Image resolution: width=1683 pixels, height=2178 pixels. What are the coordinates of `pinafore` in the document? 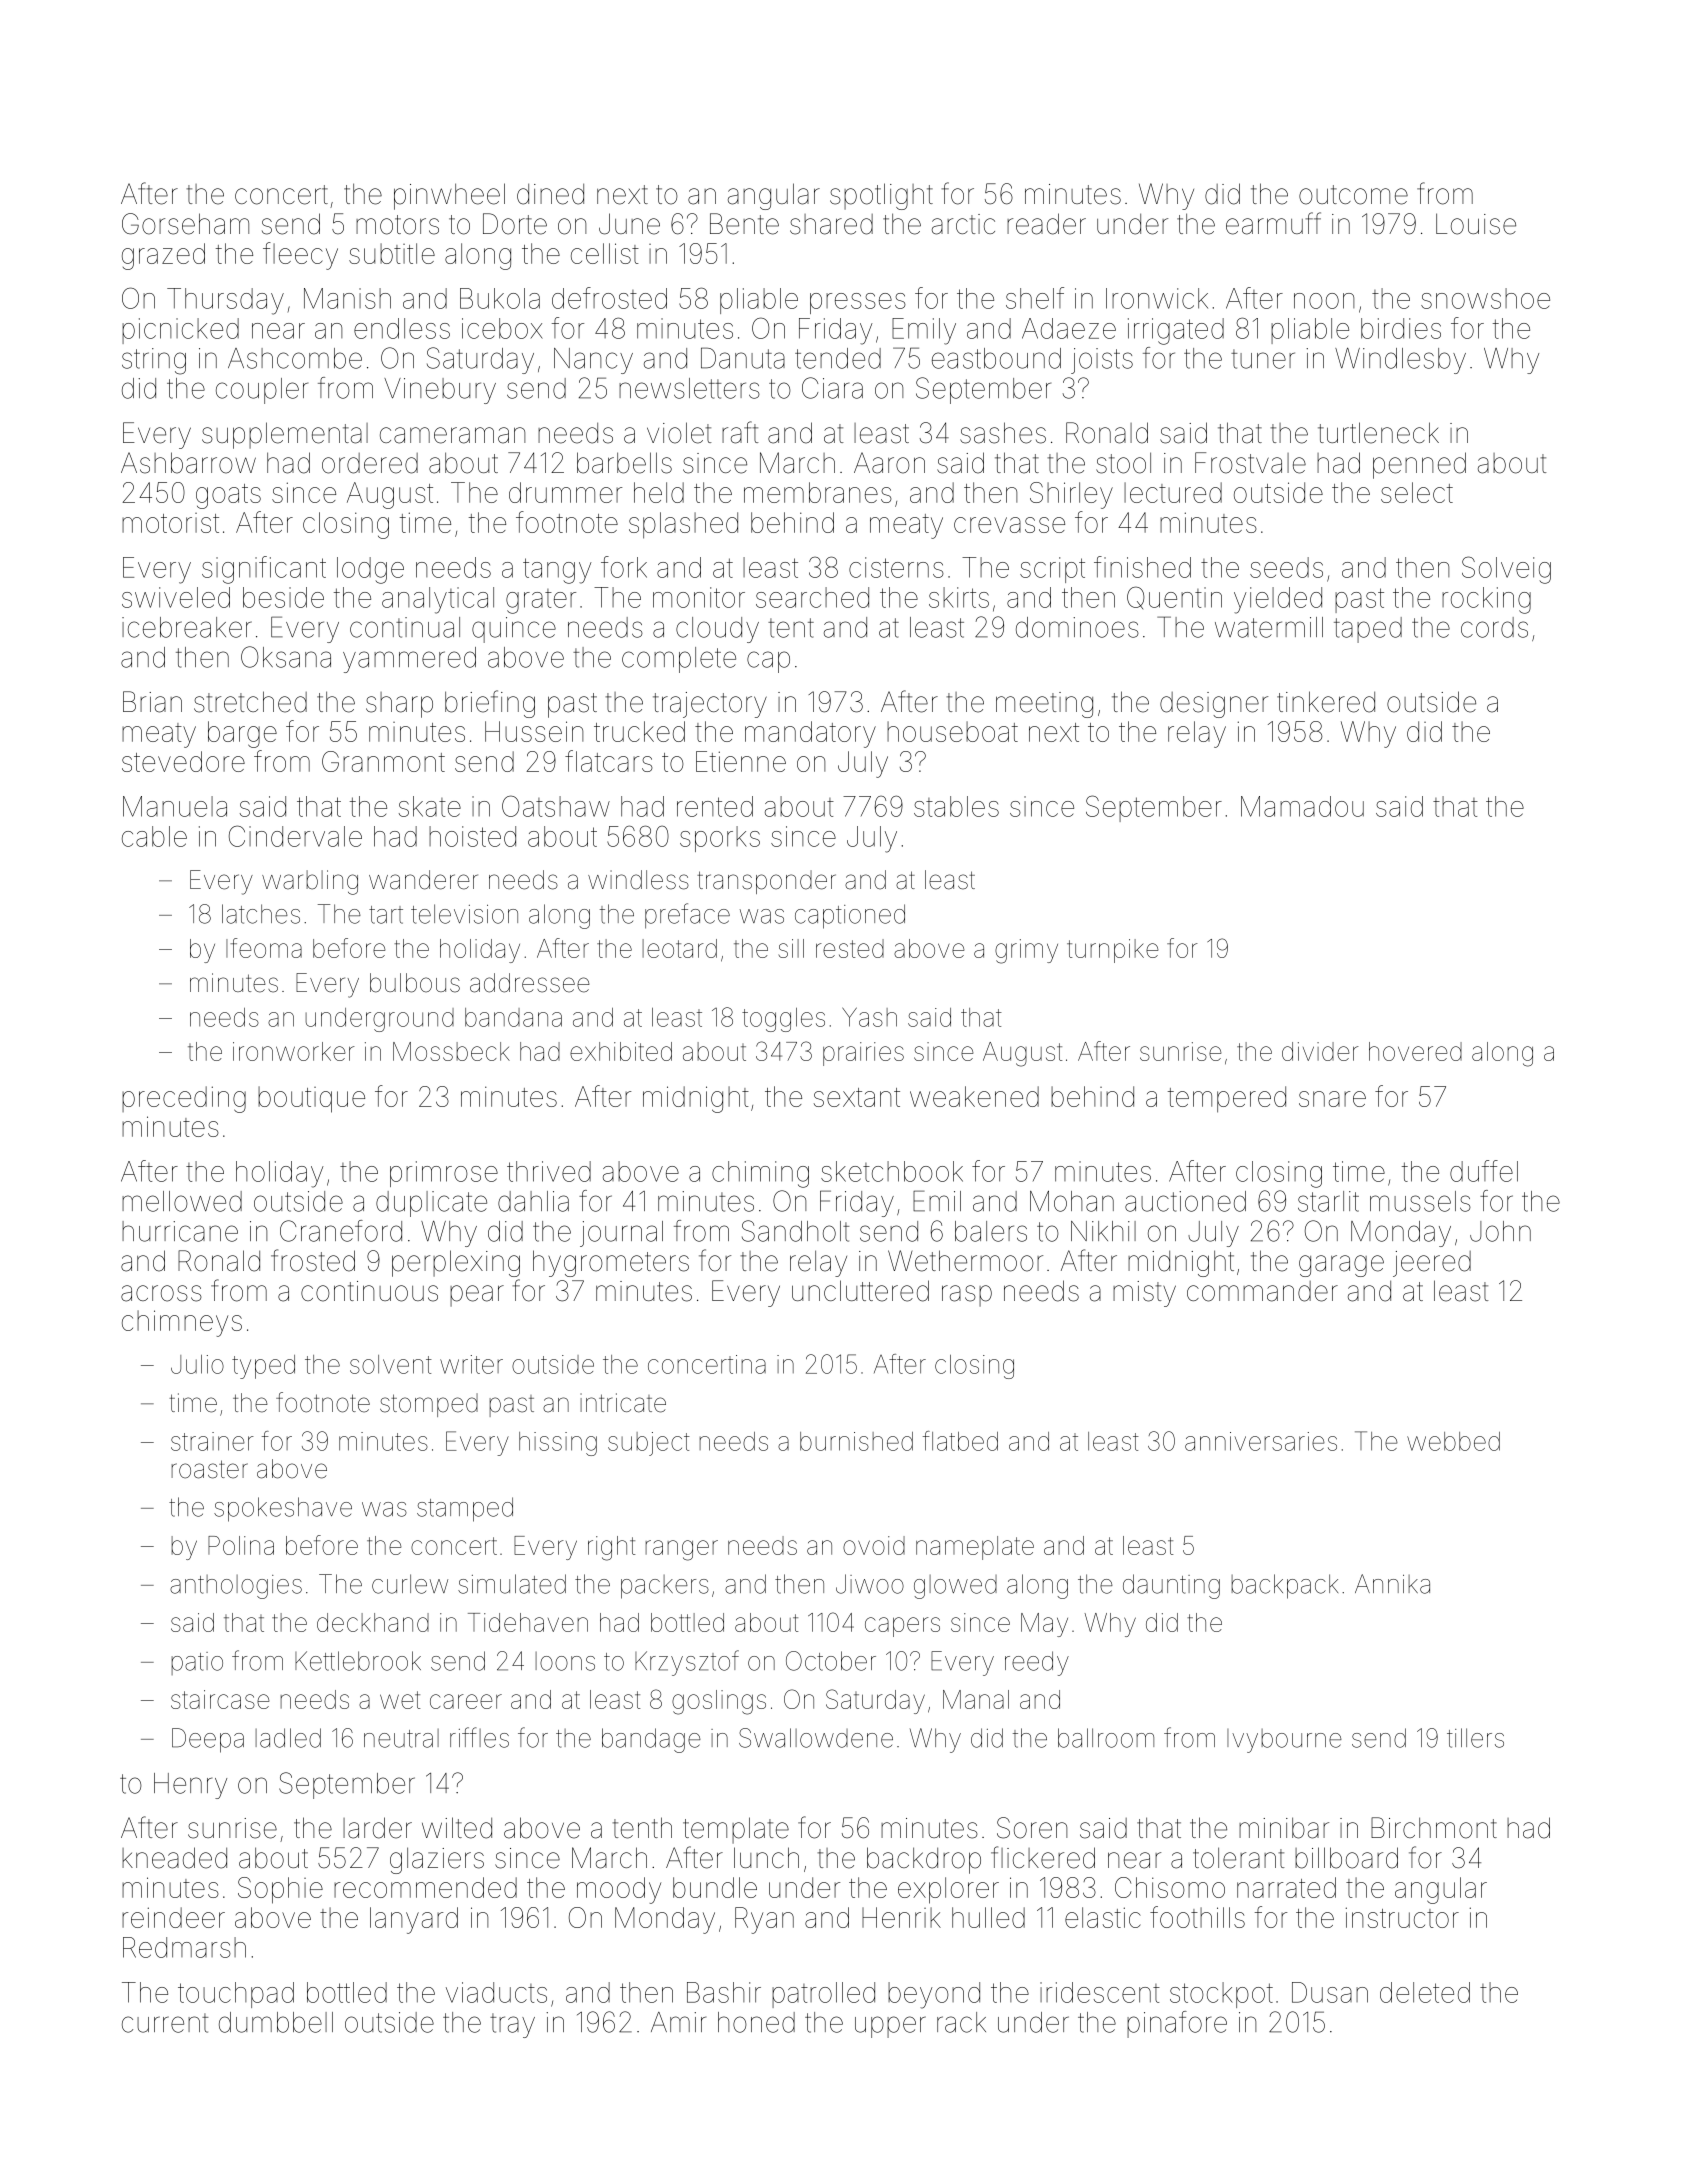 It's located at (1177, 2024).
